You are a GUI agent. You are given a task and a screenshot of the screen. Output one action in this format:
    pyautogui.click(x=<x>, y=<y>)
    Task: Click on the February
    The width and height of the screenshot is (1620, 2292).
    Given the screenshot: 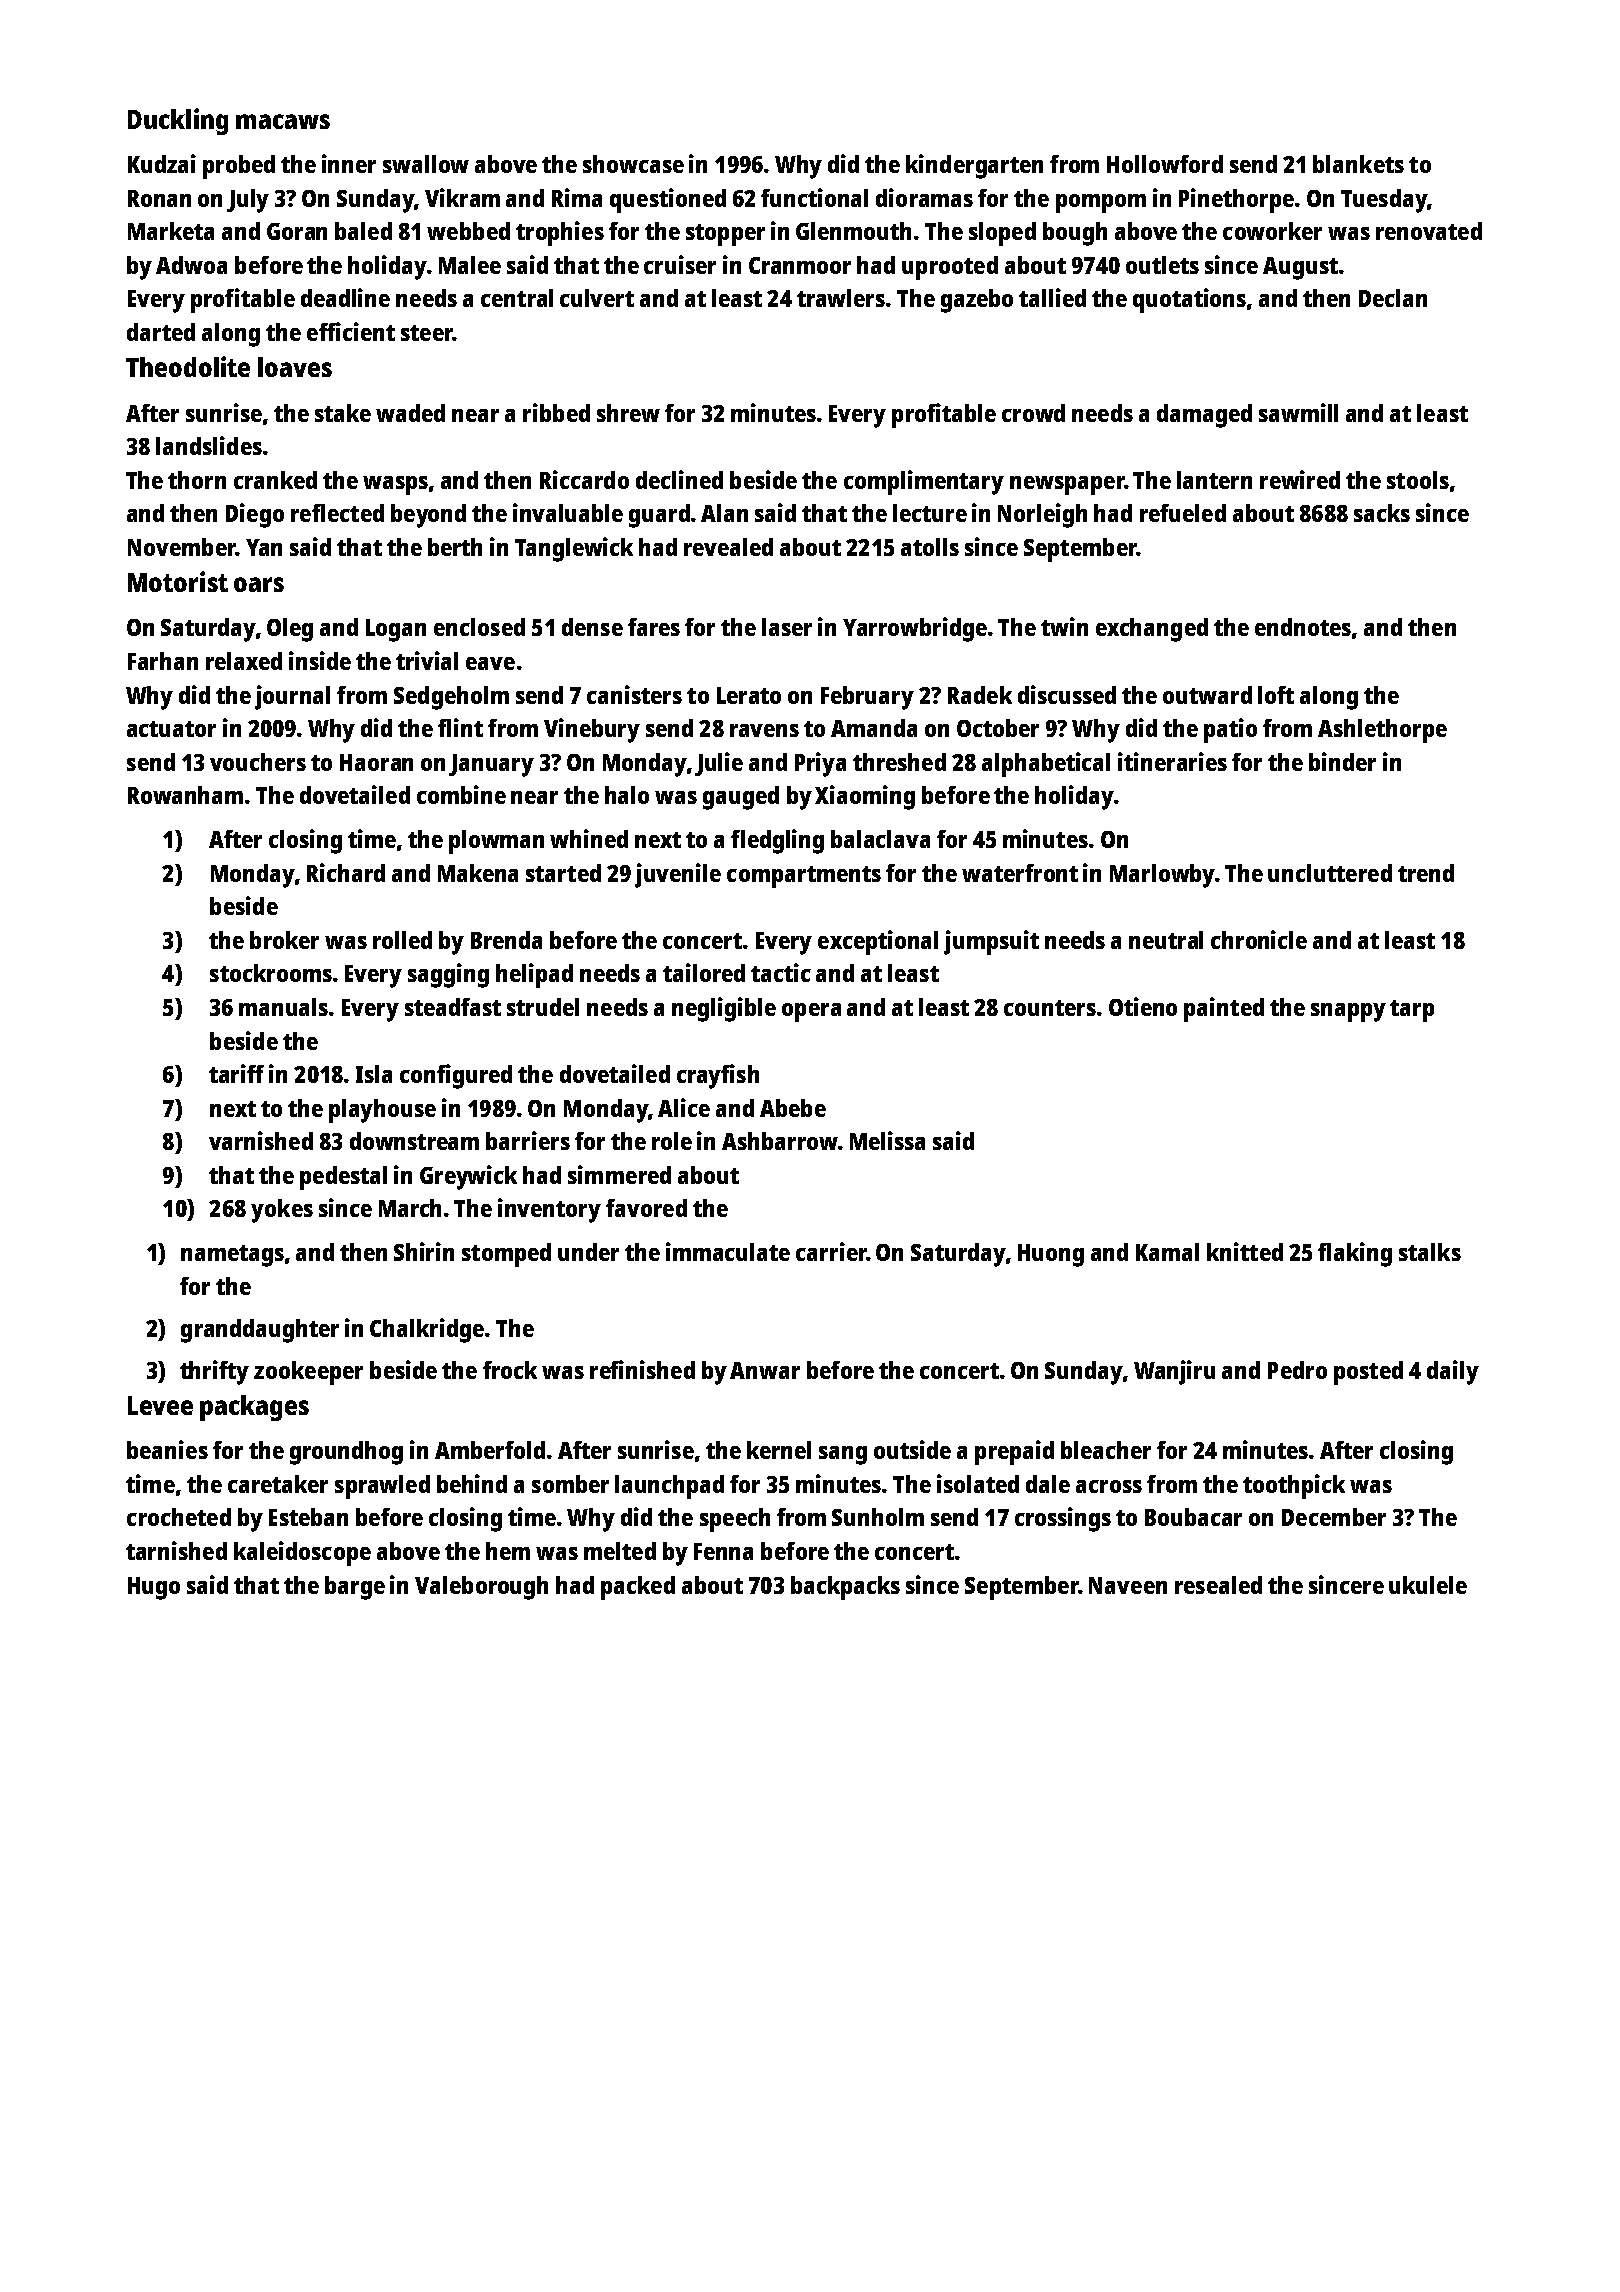 What is the action you would take?
    pyautogui.click(x=867, y=698)
